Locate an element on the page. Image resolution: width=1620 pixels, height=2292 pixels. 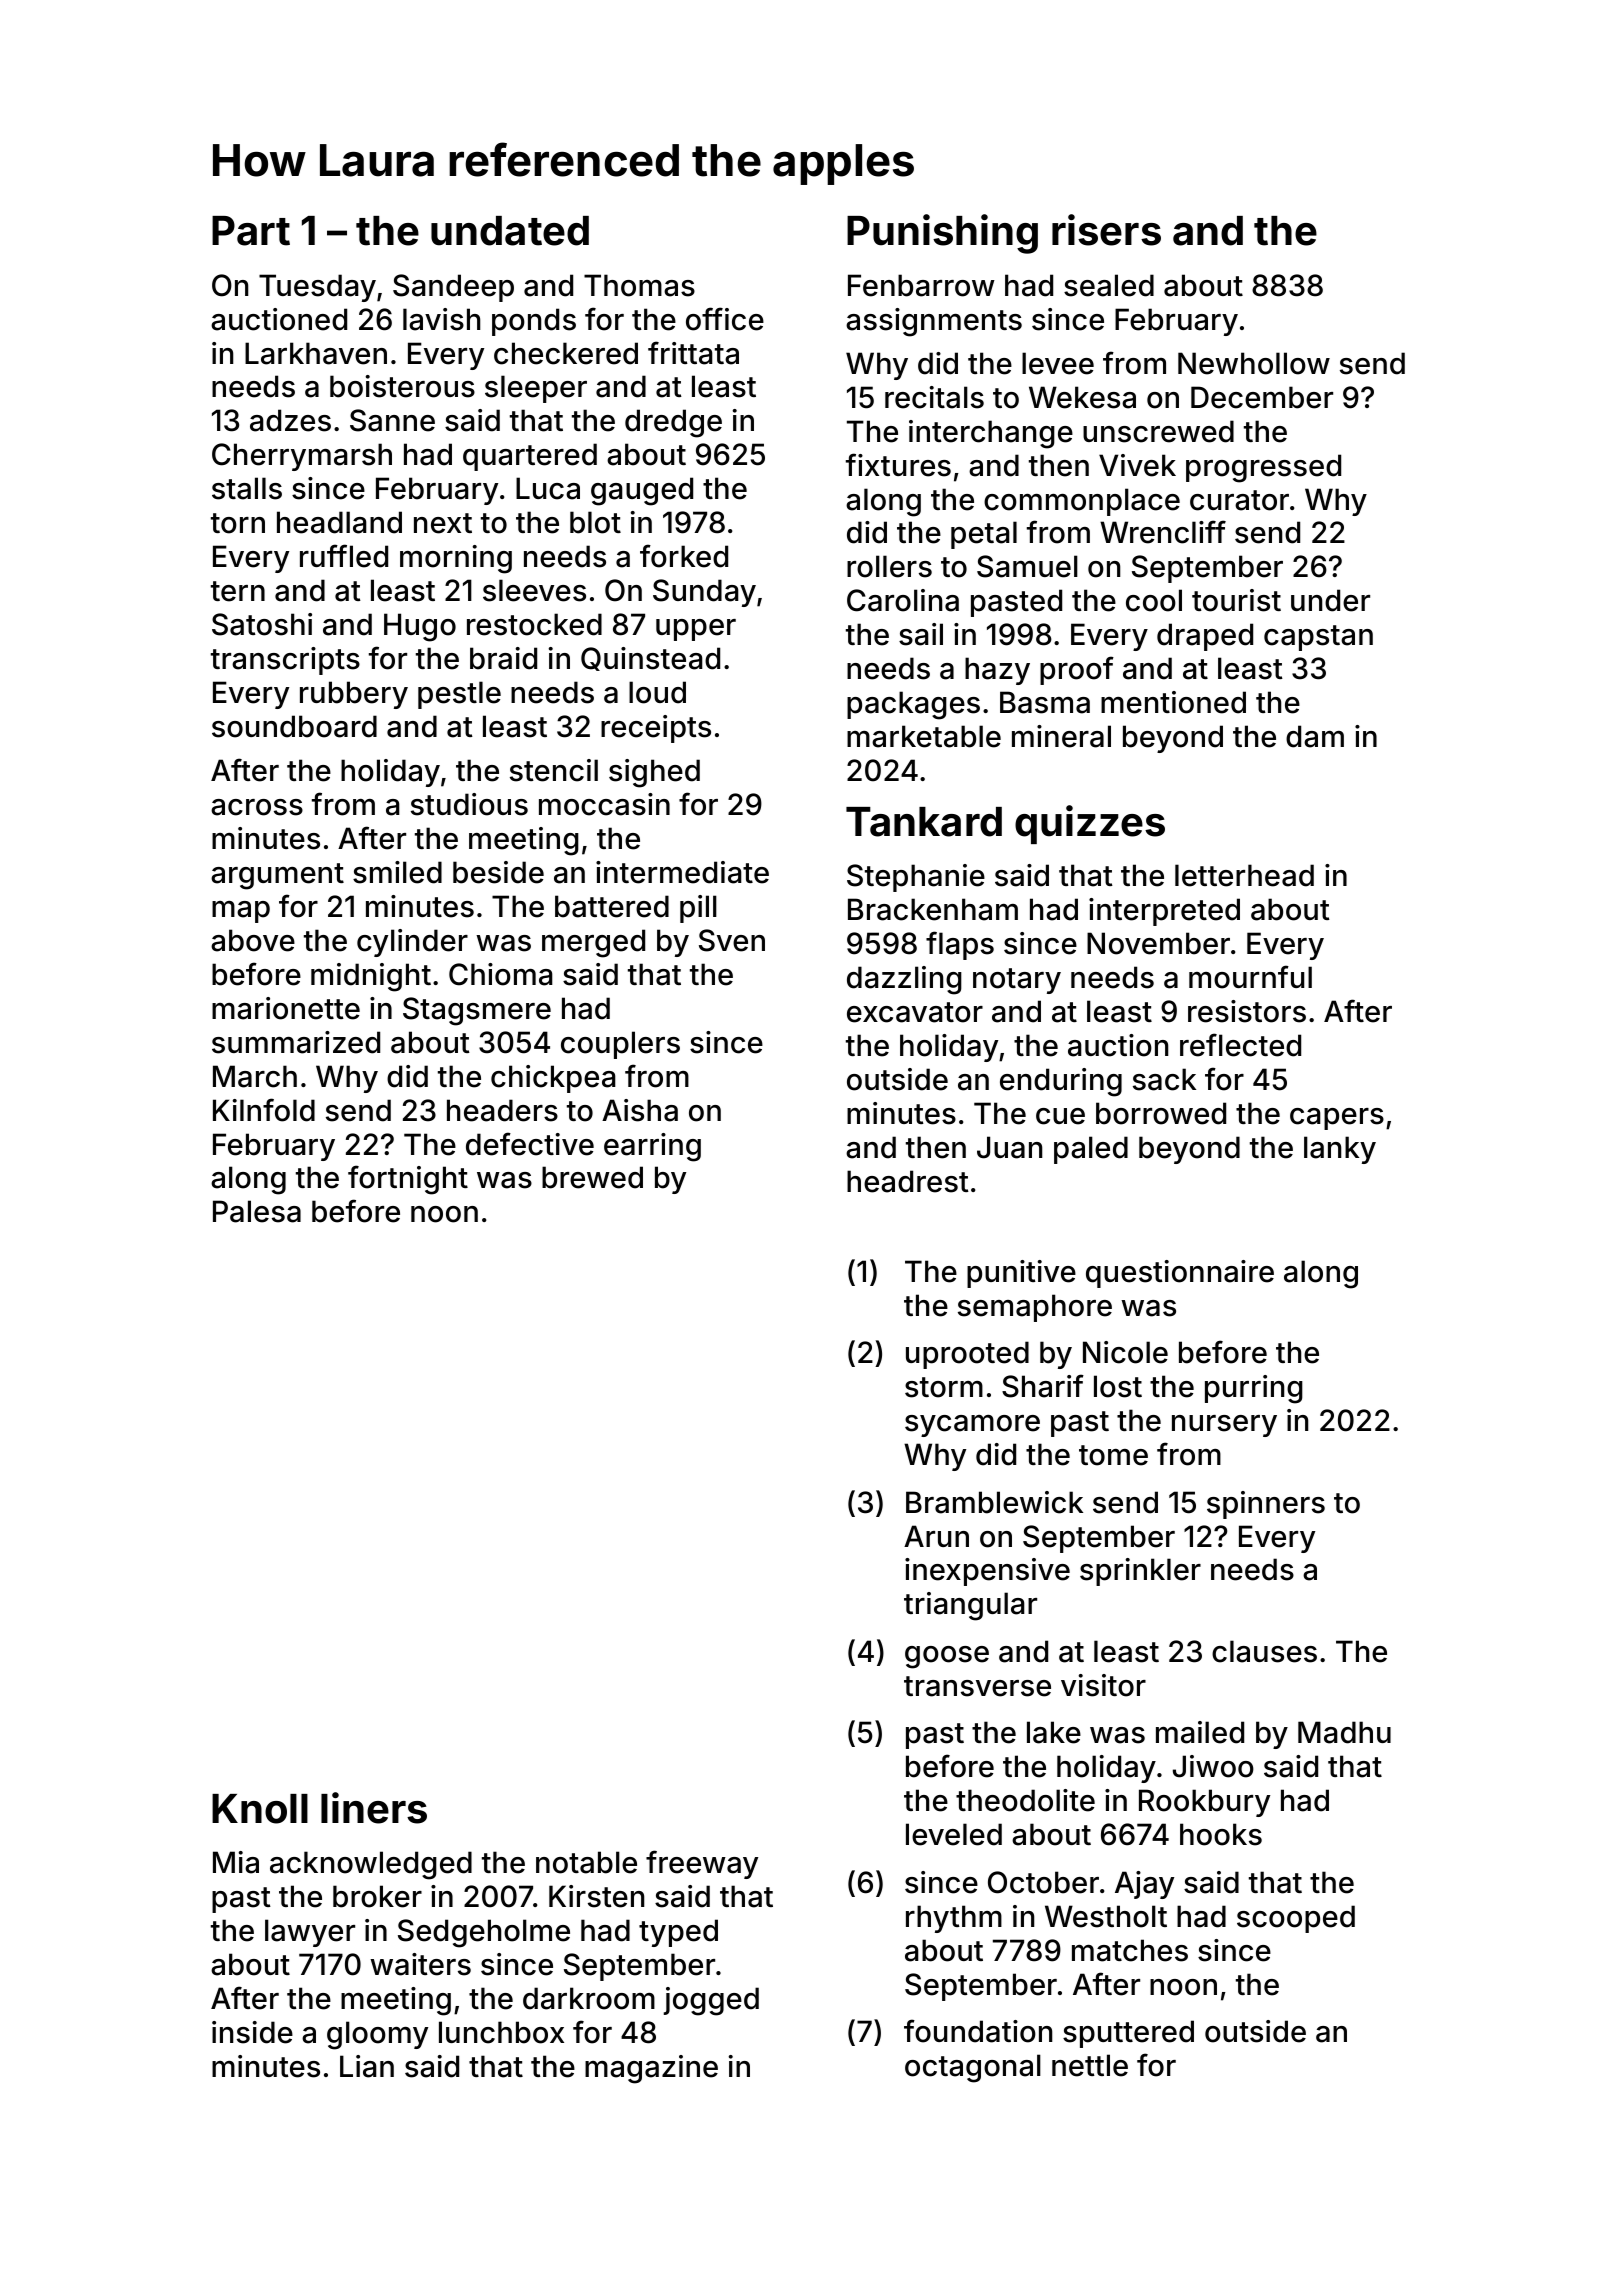
octagonal is located at coordinates (973, 2068).
